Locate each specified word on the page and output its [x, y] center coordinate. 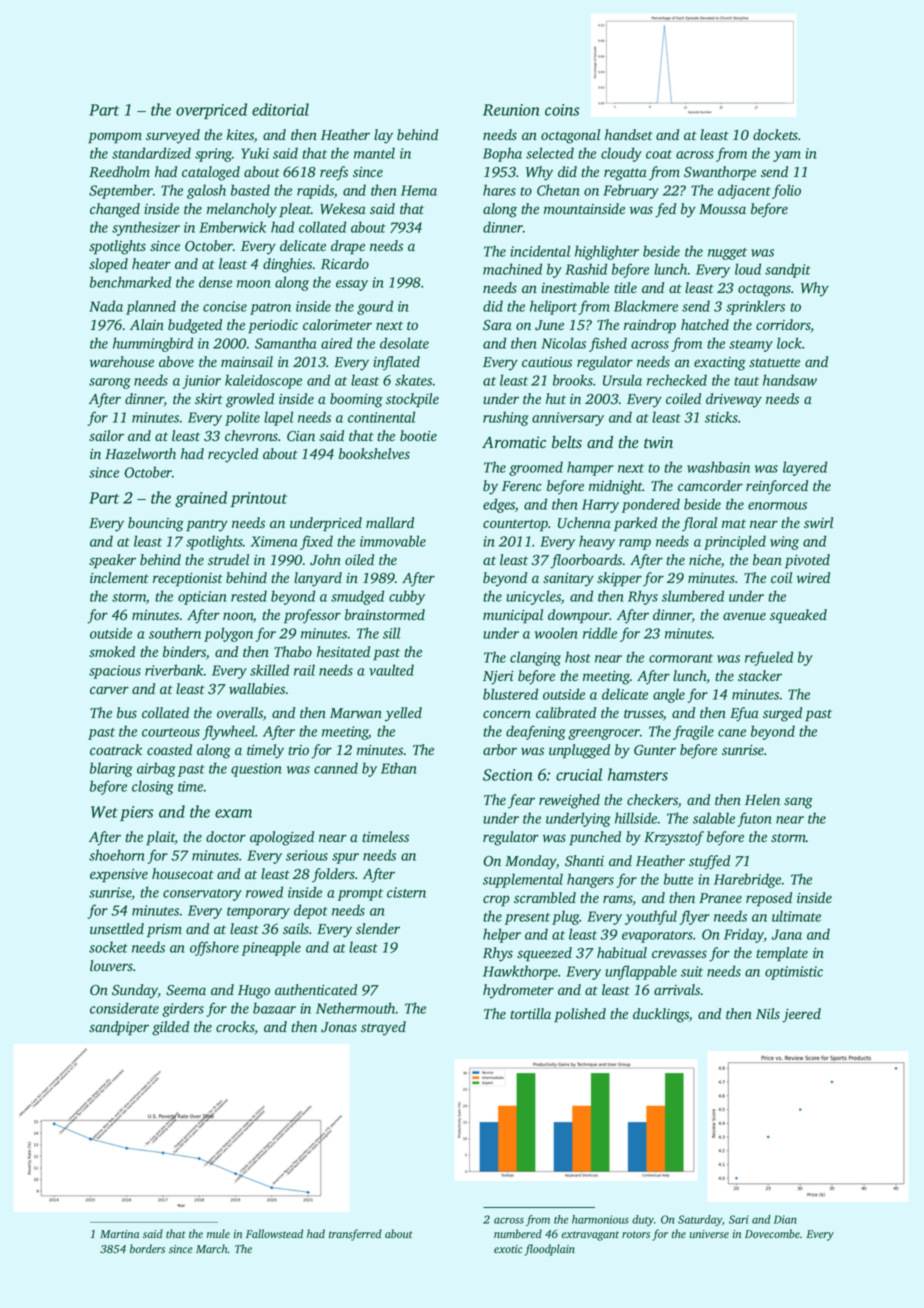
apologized [282, 838]
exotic [508, 1249]
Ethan [399, 768]
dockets [775, 135]
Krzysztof [674, 838]
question [256, 770]
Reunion [511, 110]
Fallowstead [274, 1233]
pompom [115, 138]
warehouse [122, 362]
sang [798, 803]
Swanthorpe [720, 173]
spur [345, 858]
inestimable [575, 288]
